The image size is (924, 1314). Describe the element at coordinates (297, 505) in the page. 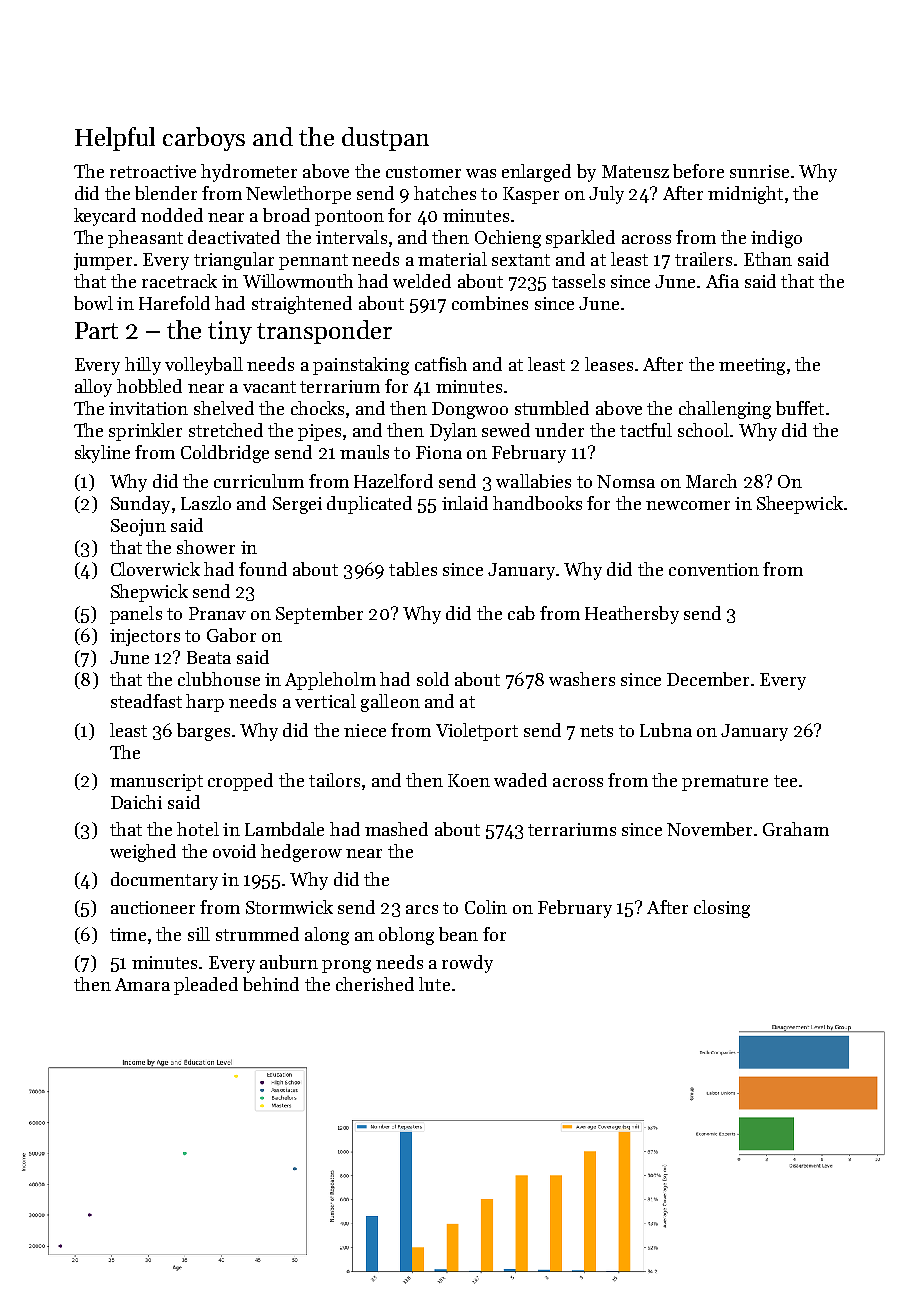

I see `Sergei` at that location.
